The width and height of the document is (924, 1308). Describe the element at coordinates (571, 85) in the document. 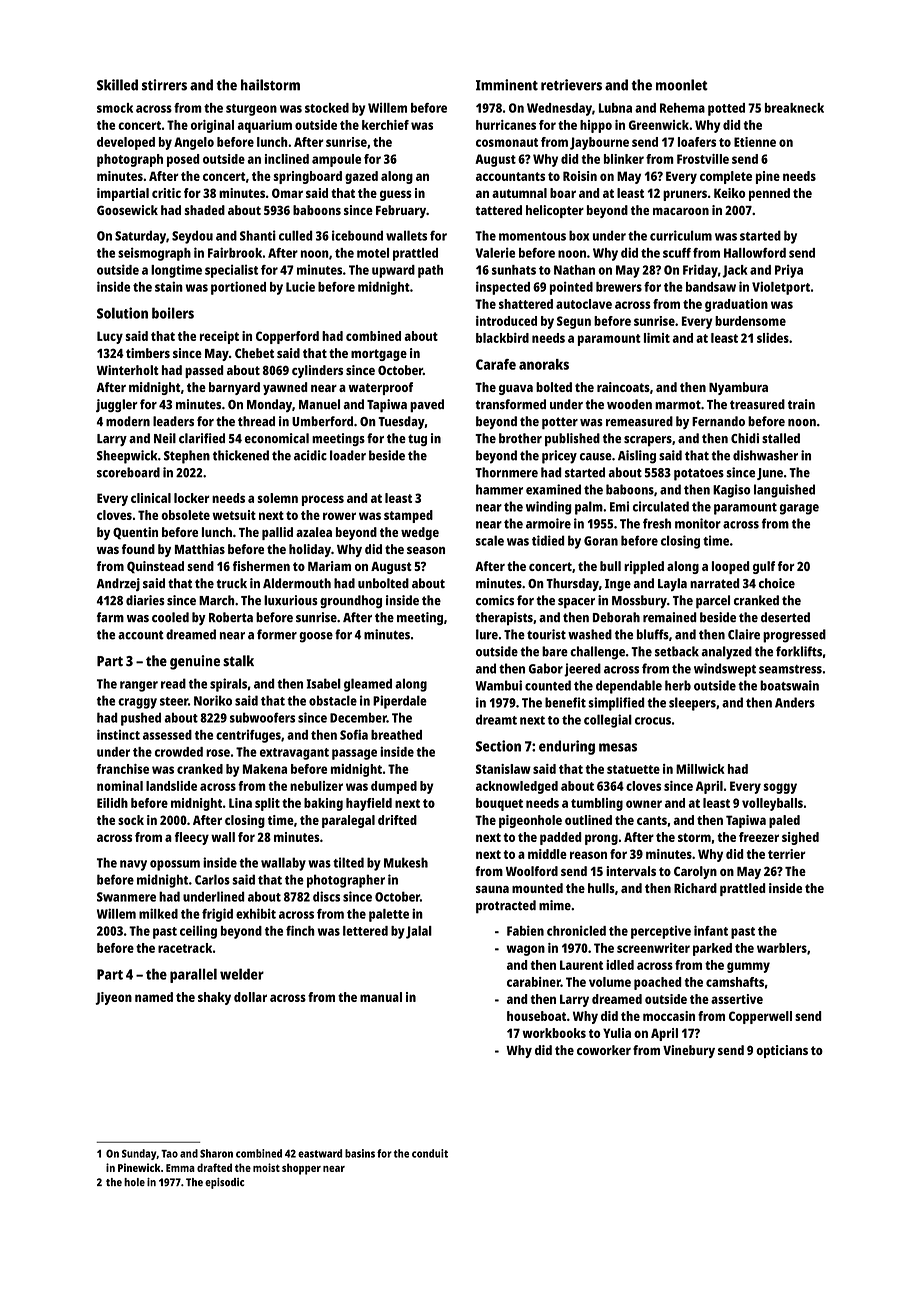

I see `retrievers` at that location.
